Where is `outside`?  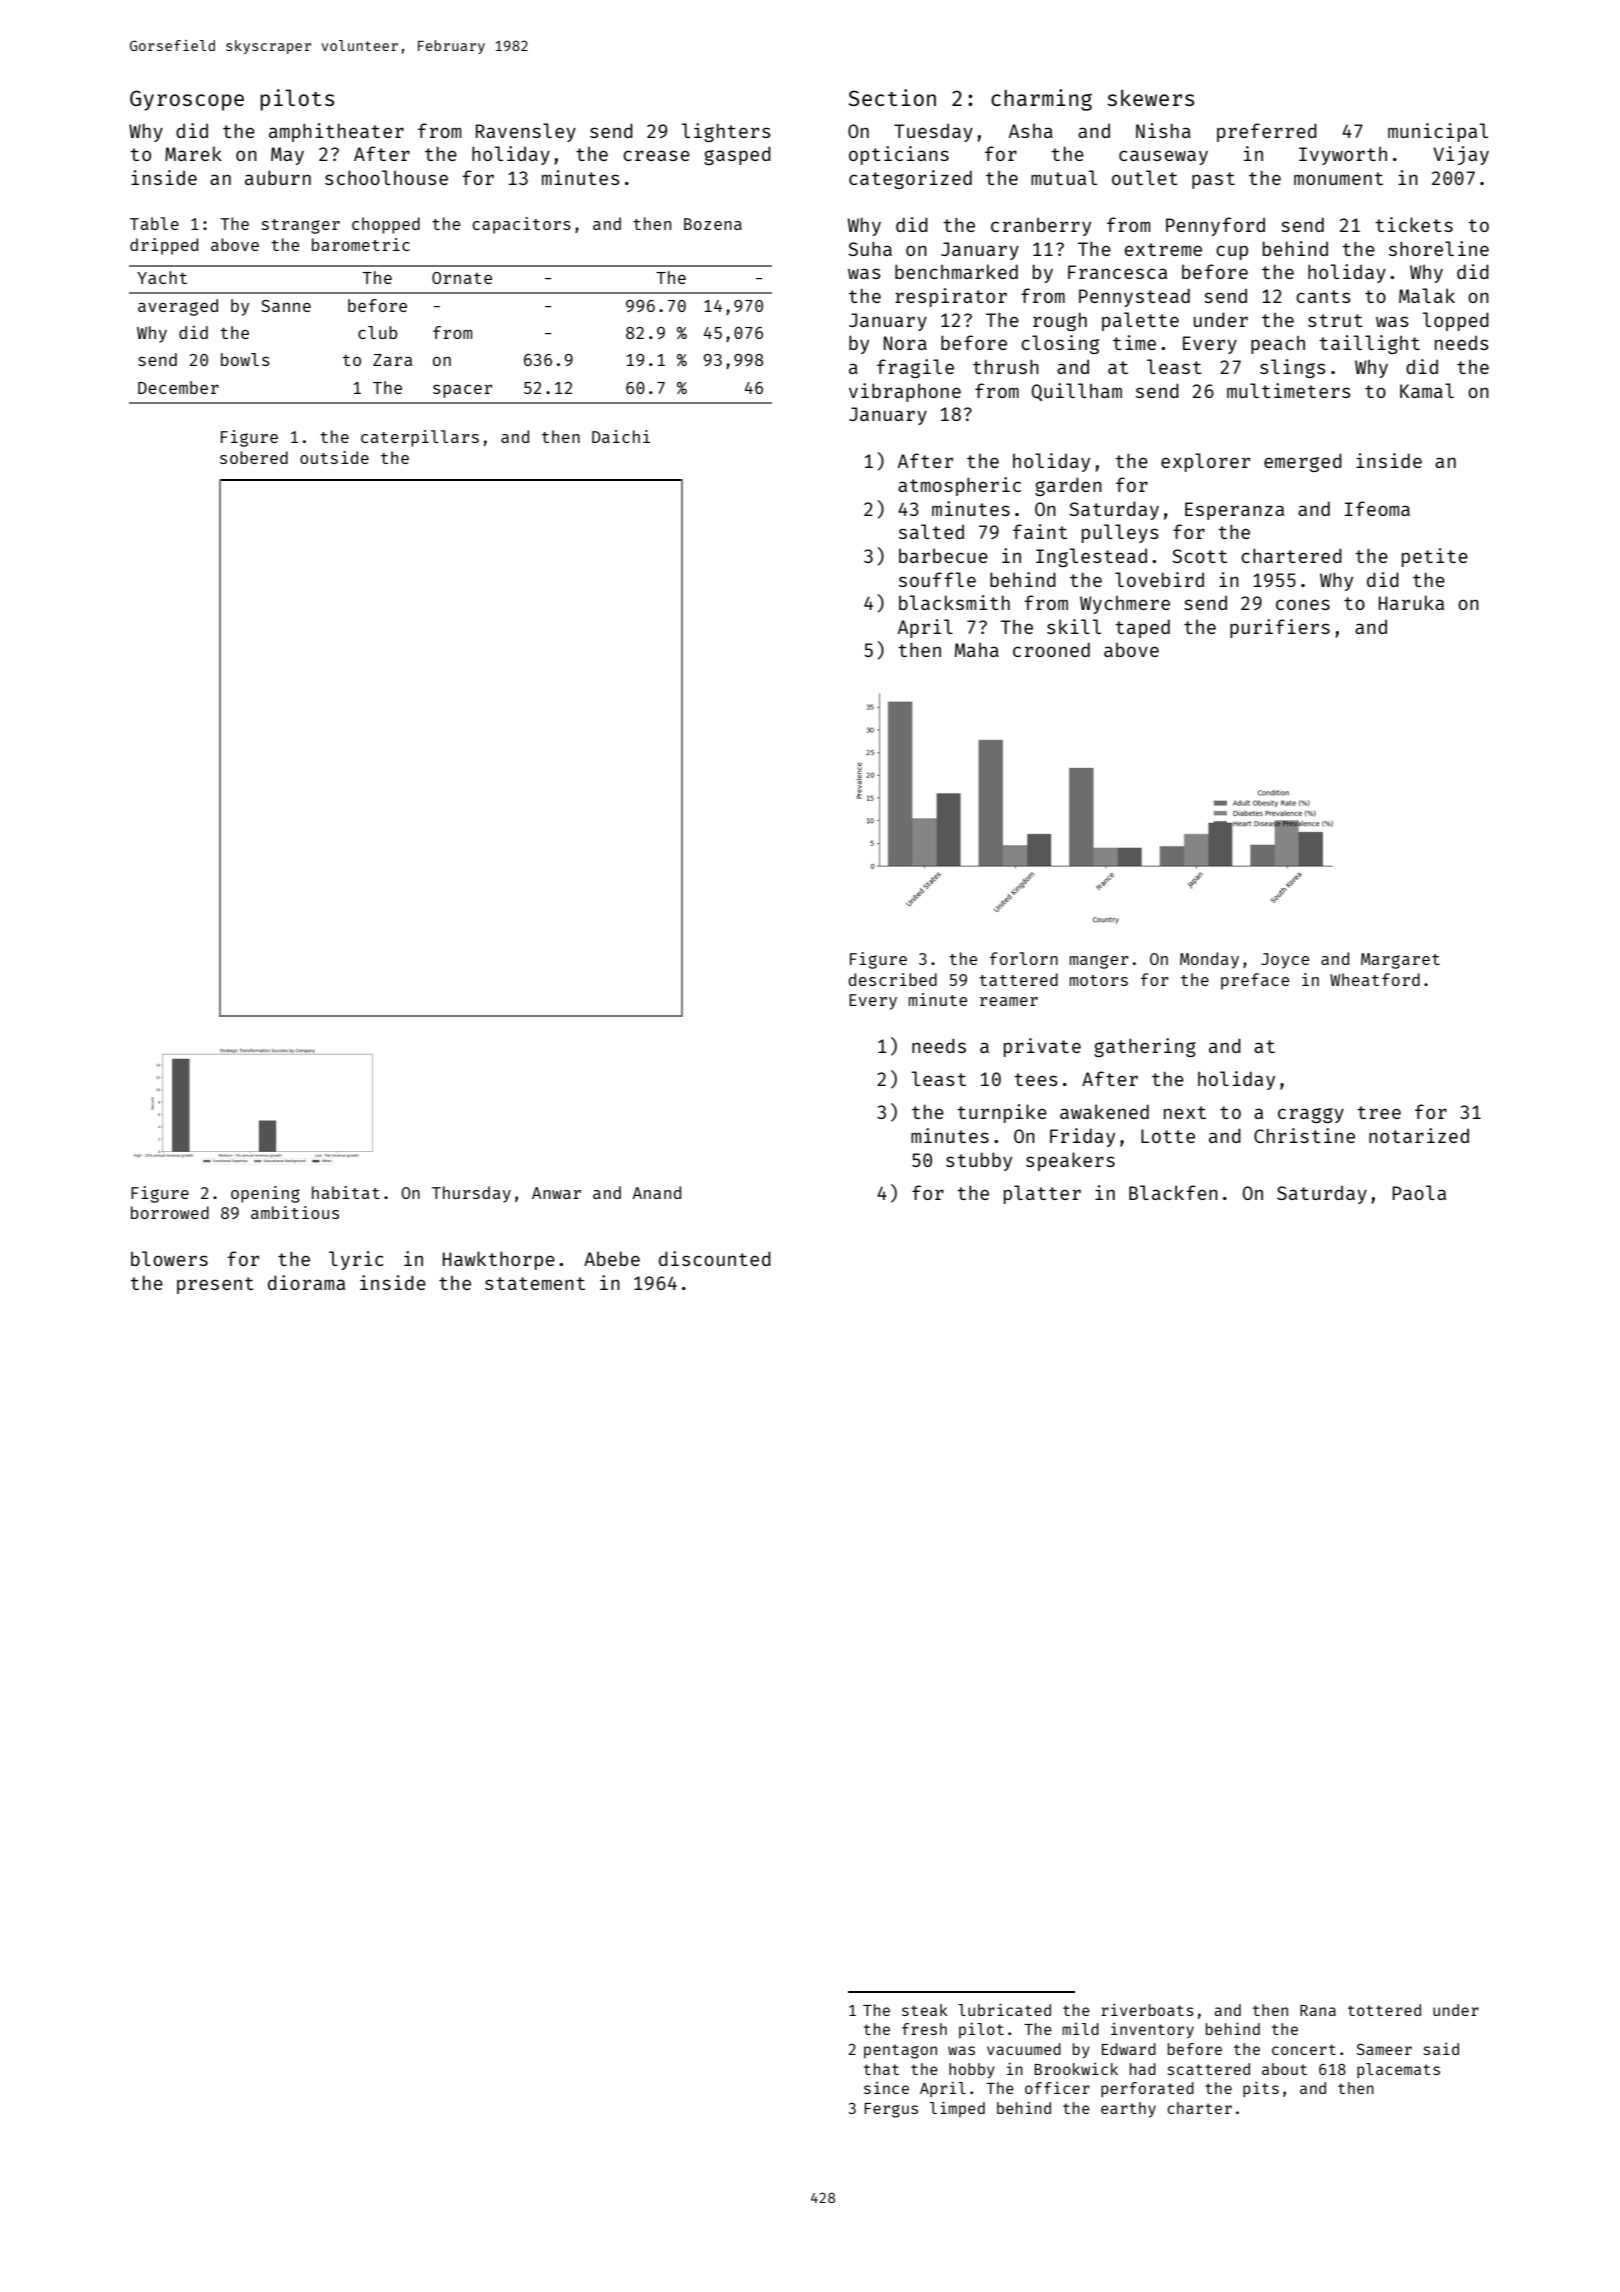 outside is located at coordinates (334, 457).
